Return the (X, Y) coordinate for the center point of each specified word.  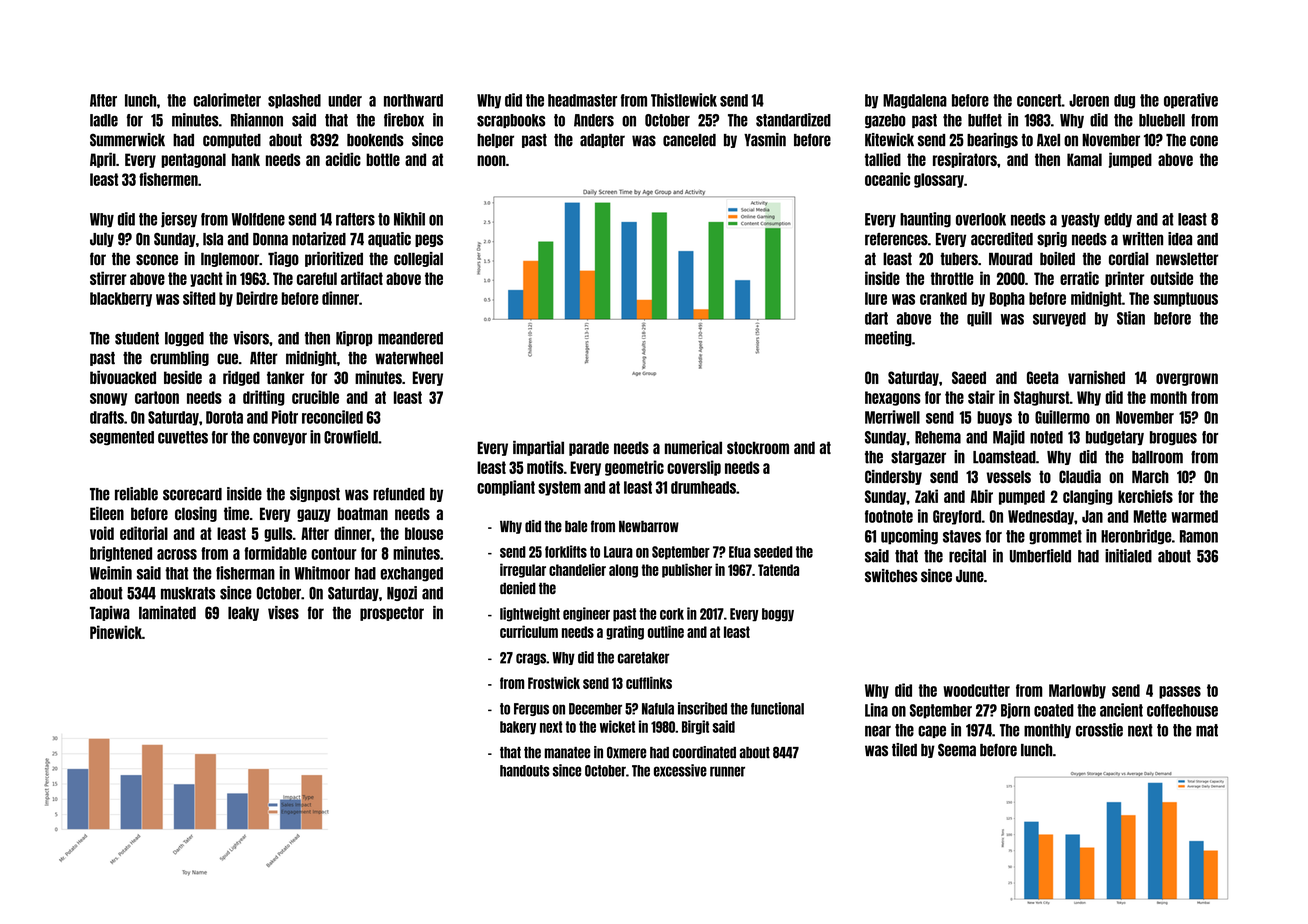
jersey (179, 220)
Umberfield (1040, 556)
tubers (959, 259)
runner (727, 771)
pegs (429, 240)
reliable (136, 494)
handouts (525, 771)
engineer (586, 614)
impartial (538, 448)
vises (283, 612)
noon (491, 160)
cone (1204, 141)
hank (246, 159)
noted (1046, 437)
